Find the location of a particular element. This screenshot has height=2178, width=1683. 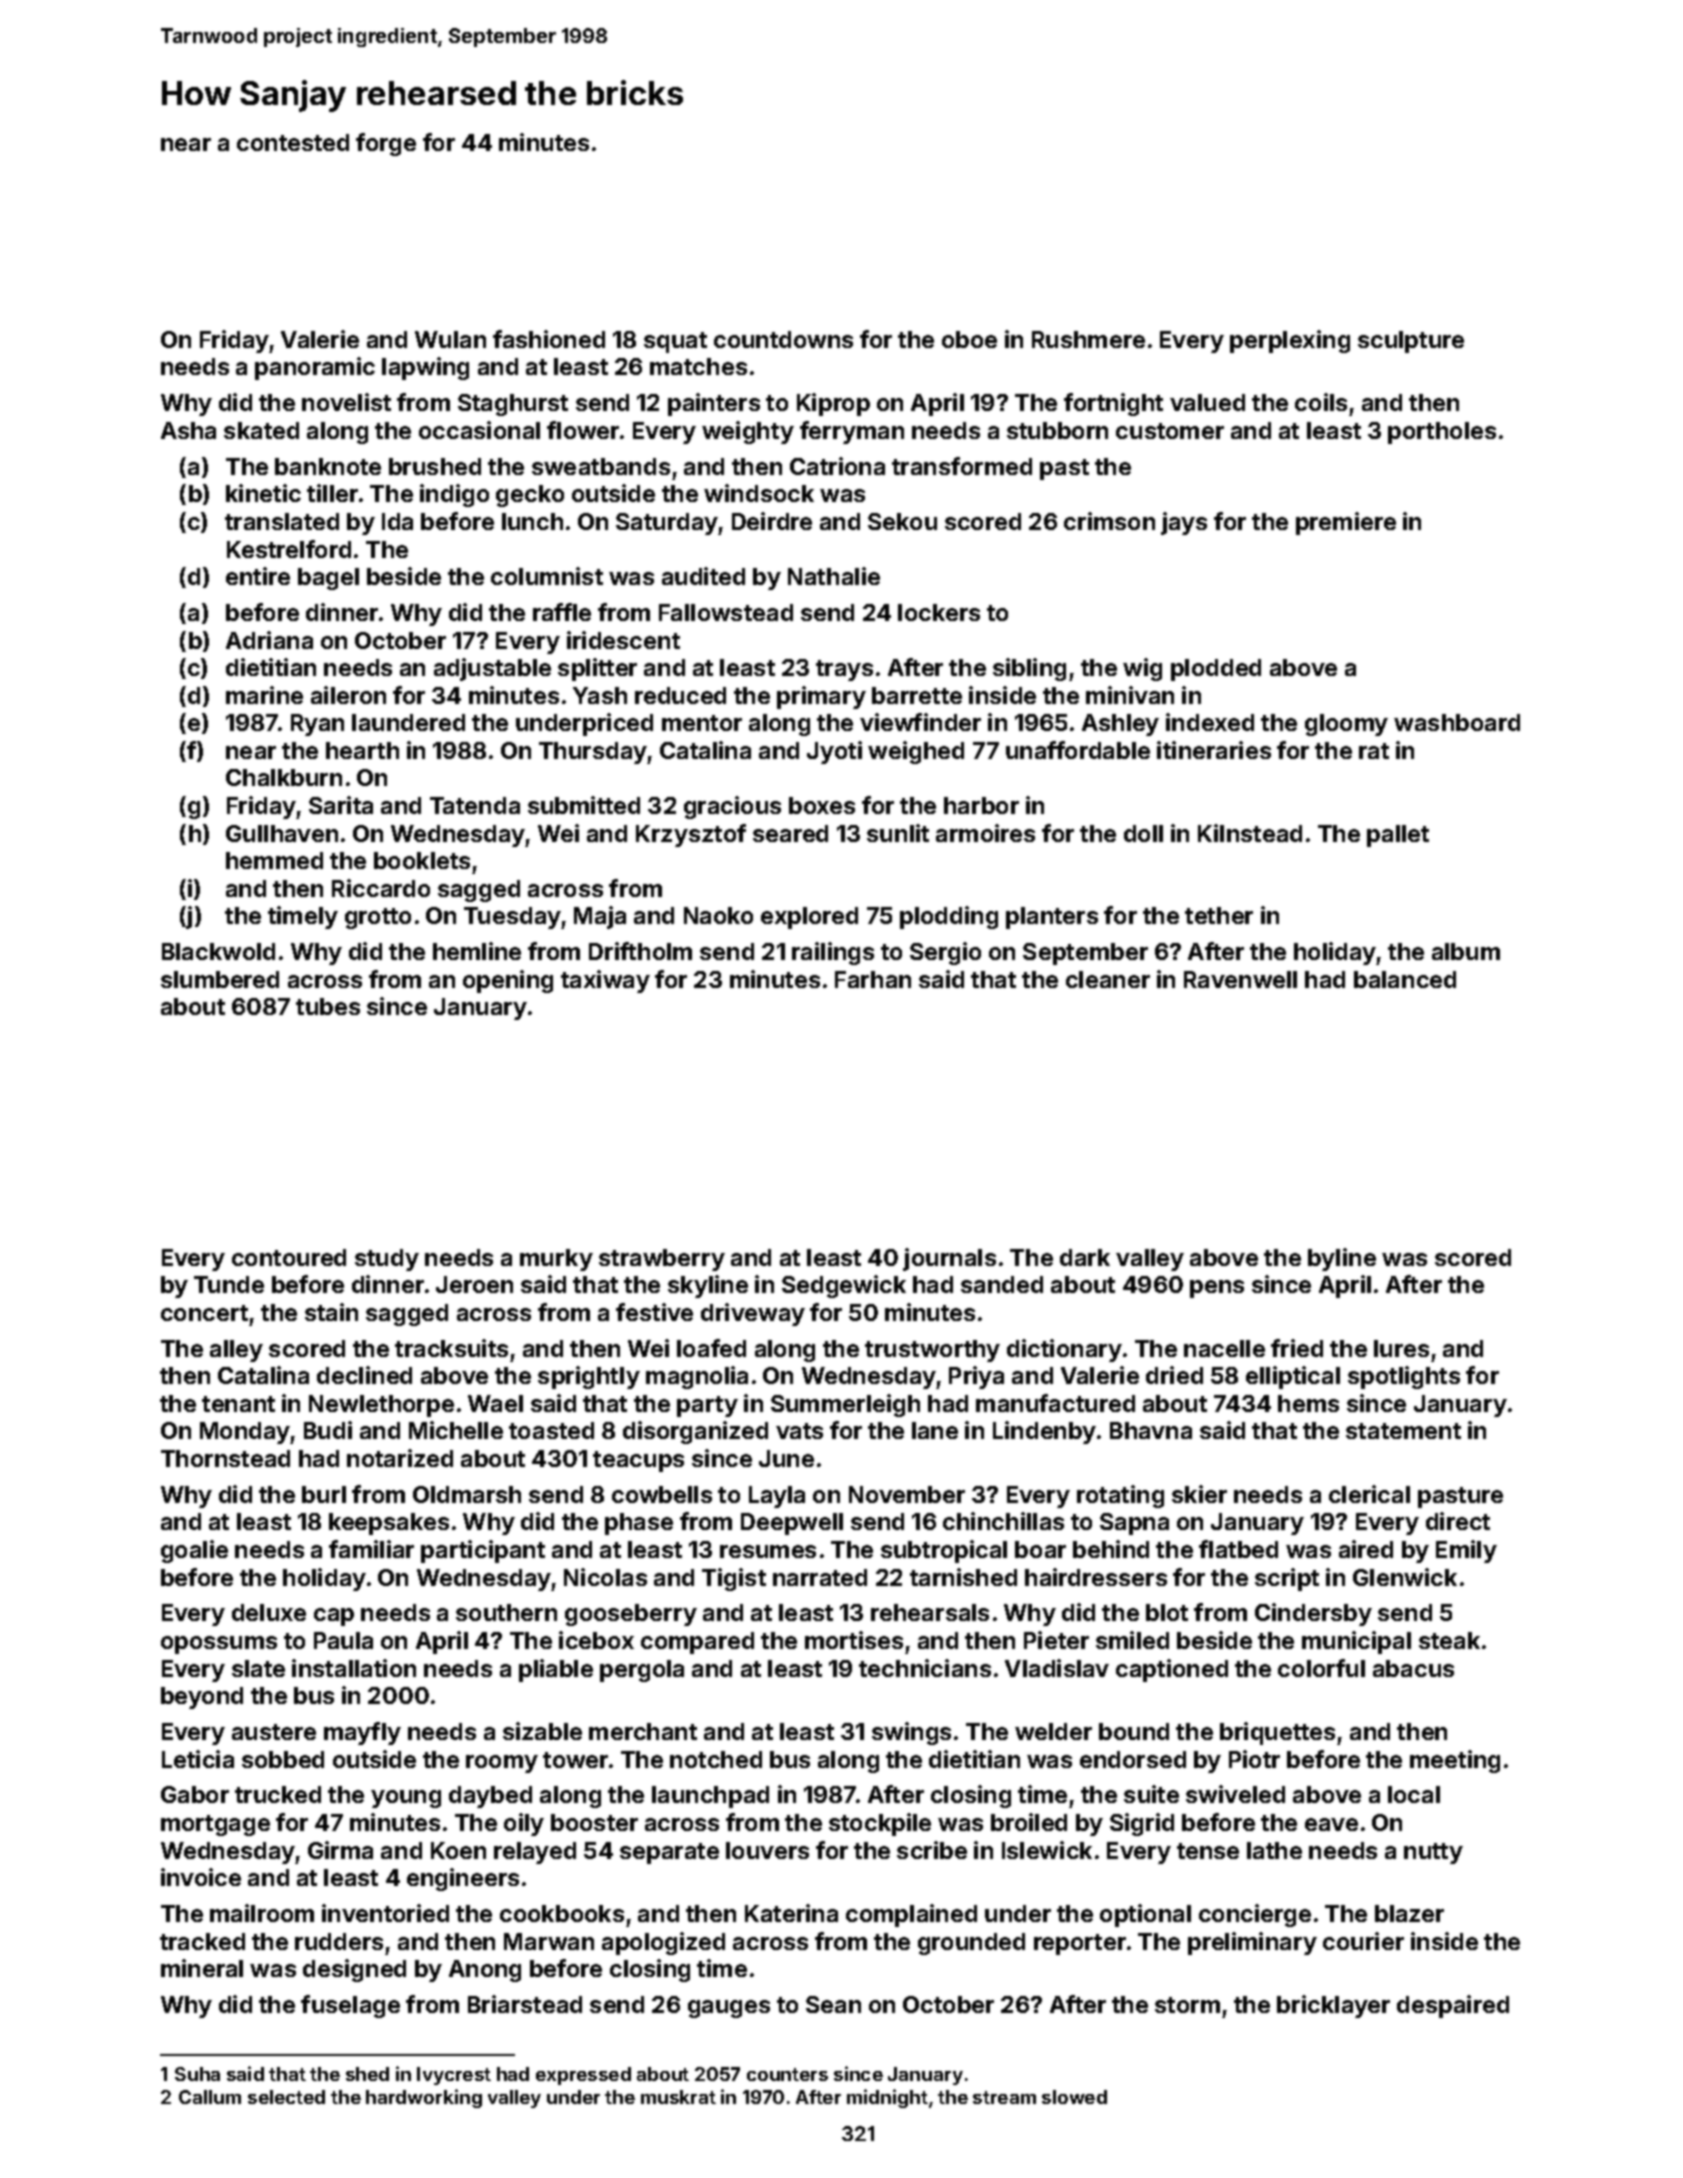

skyline is located at coordinates (708, 1286).
